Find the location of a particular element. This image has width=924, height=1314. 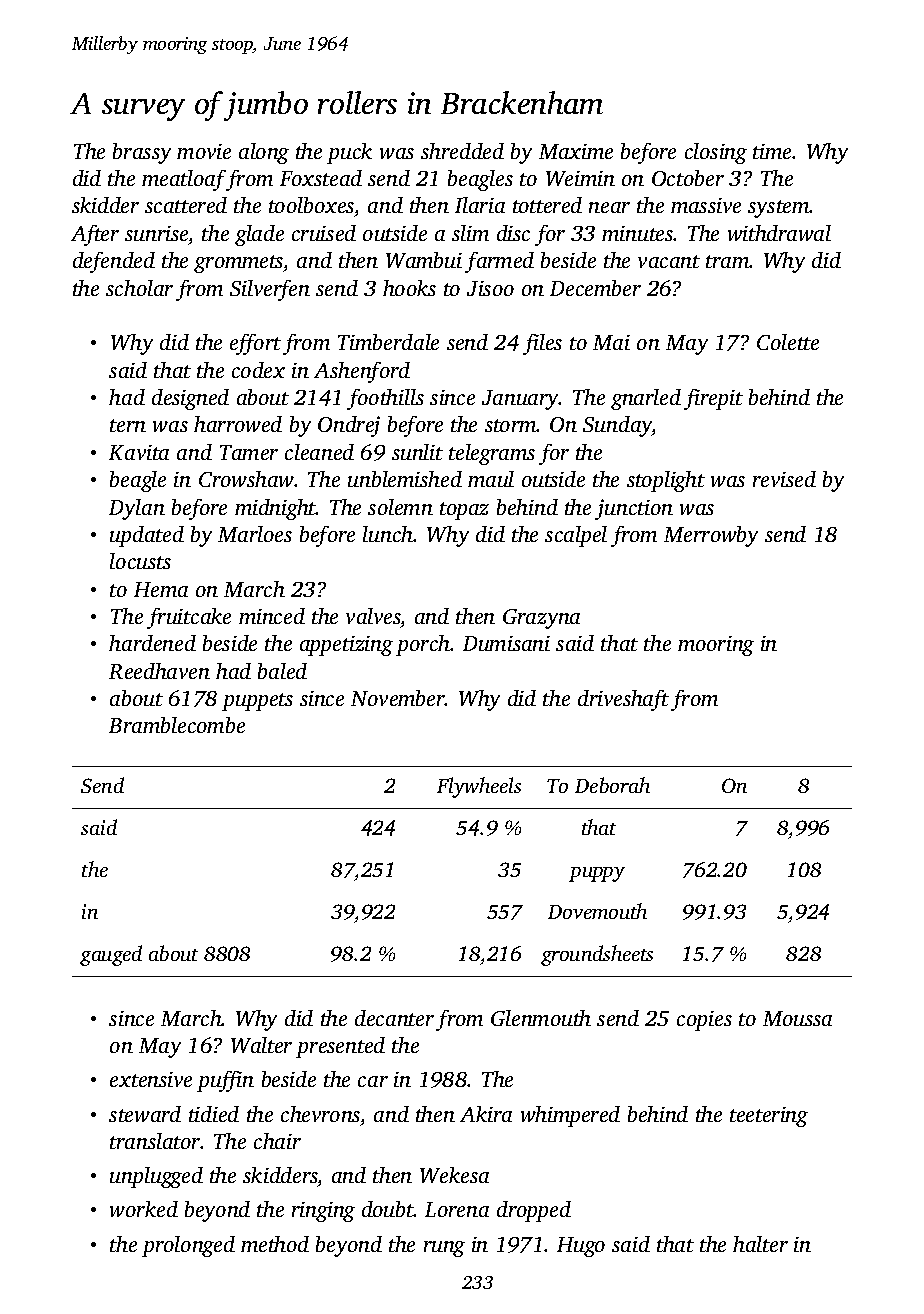

gauged is located at coordinates (111, 955).
